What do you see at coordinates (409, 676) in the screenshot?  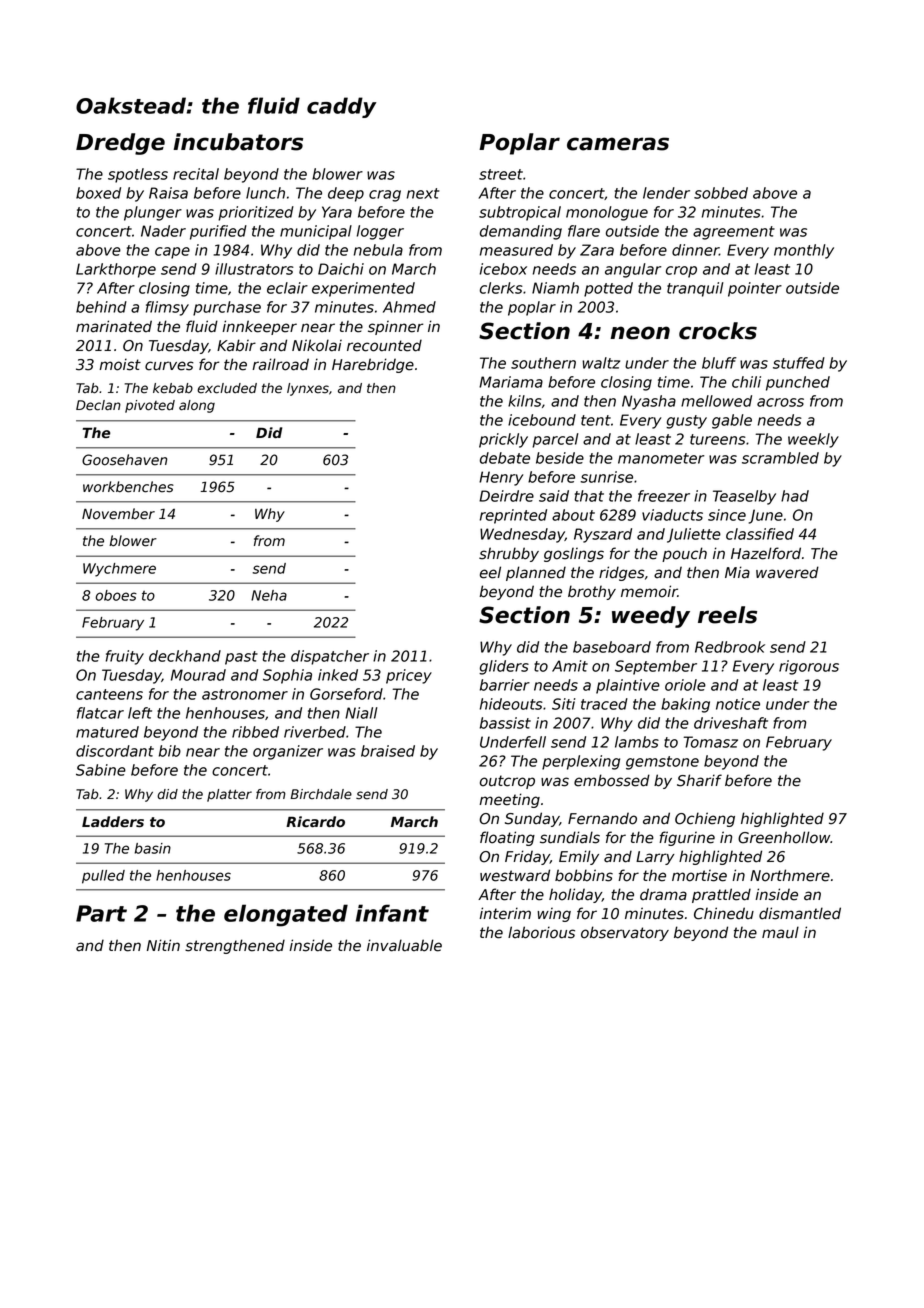 I see `pricey` at bounding box center [409, 676].
